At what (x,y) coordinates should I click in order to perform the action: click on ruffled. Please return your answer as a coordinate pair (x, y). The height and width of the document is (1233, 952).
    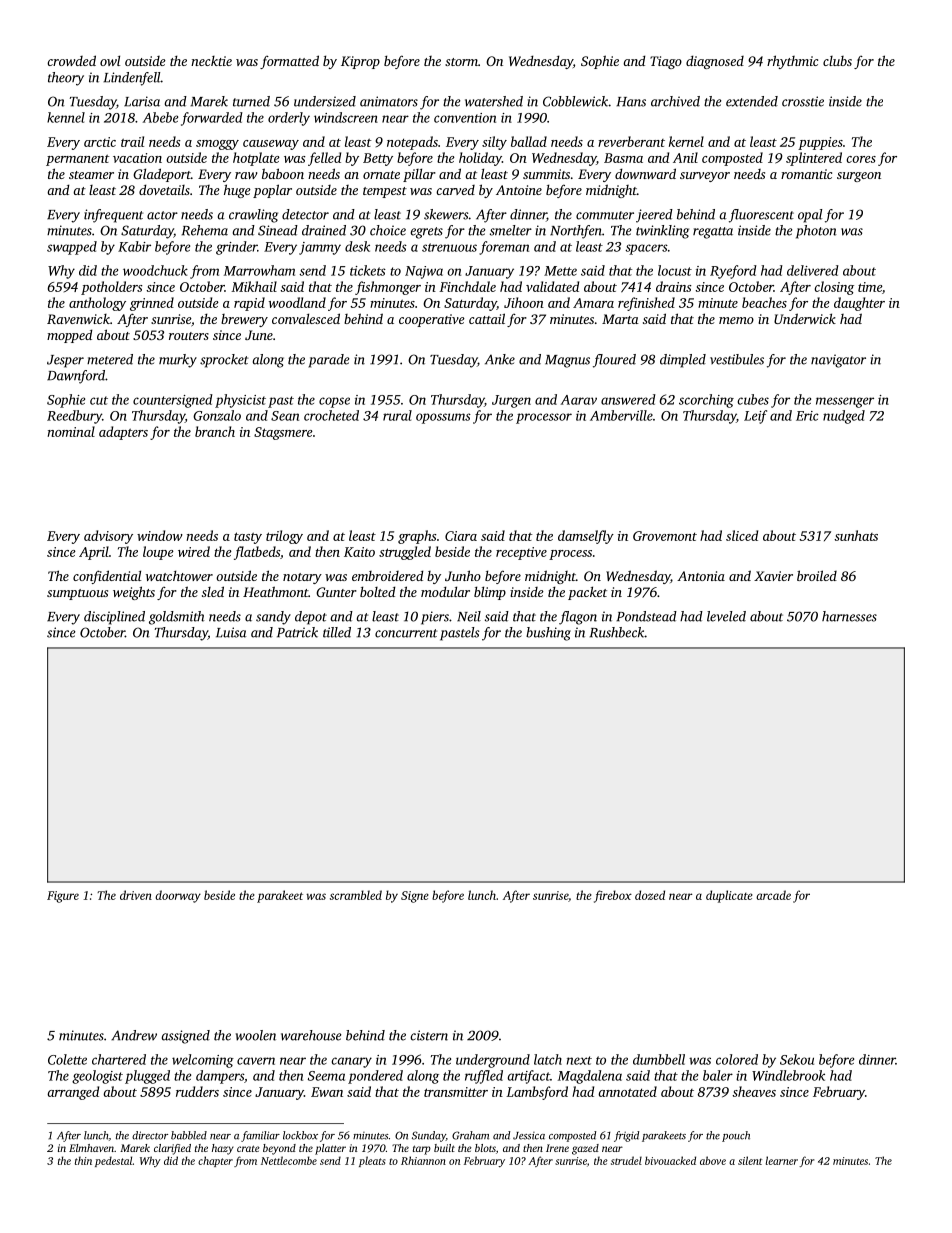
    Looking at the image, I should click on (484, 1077).
